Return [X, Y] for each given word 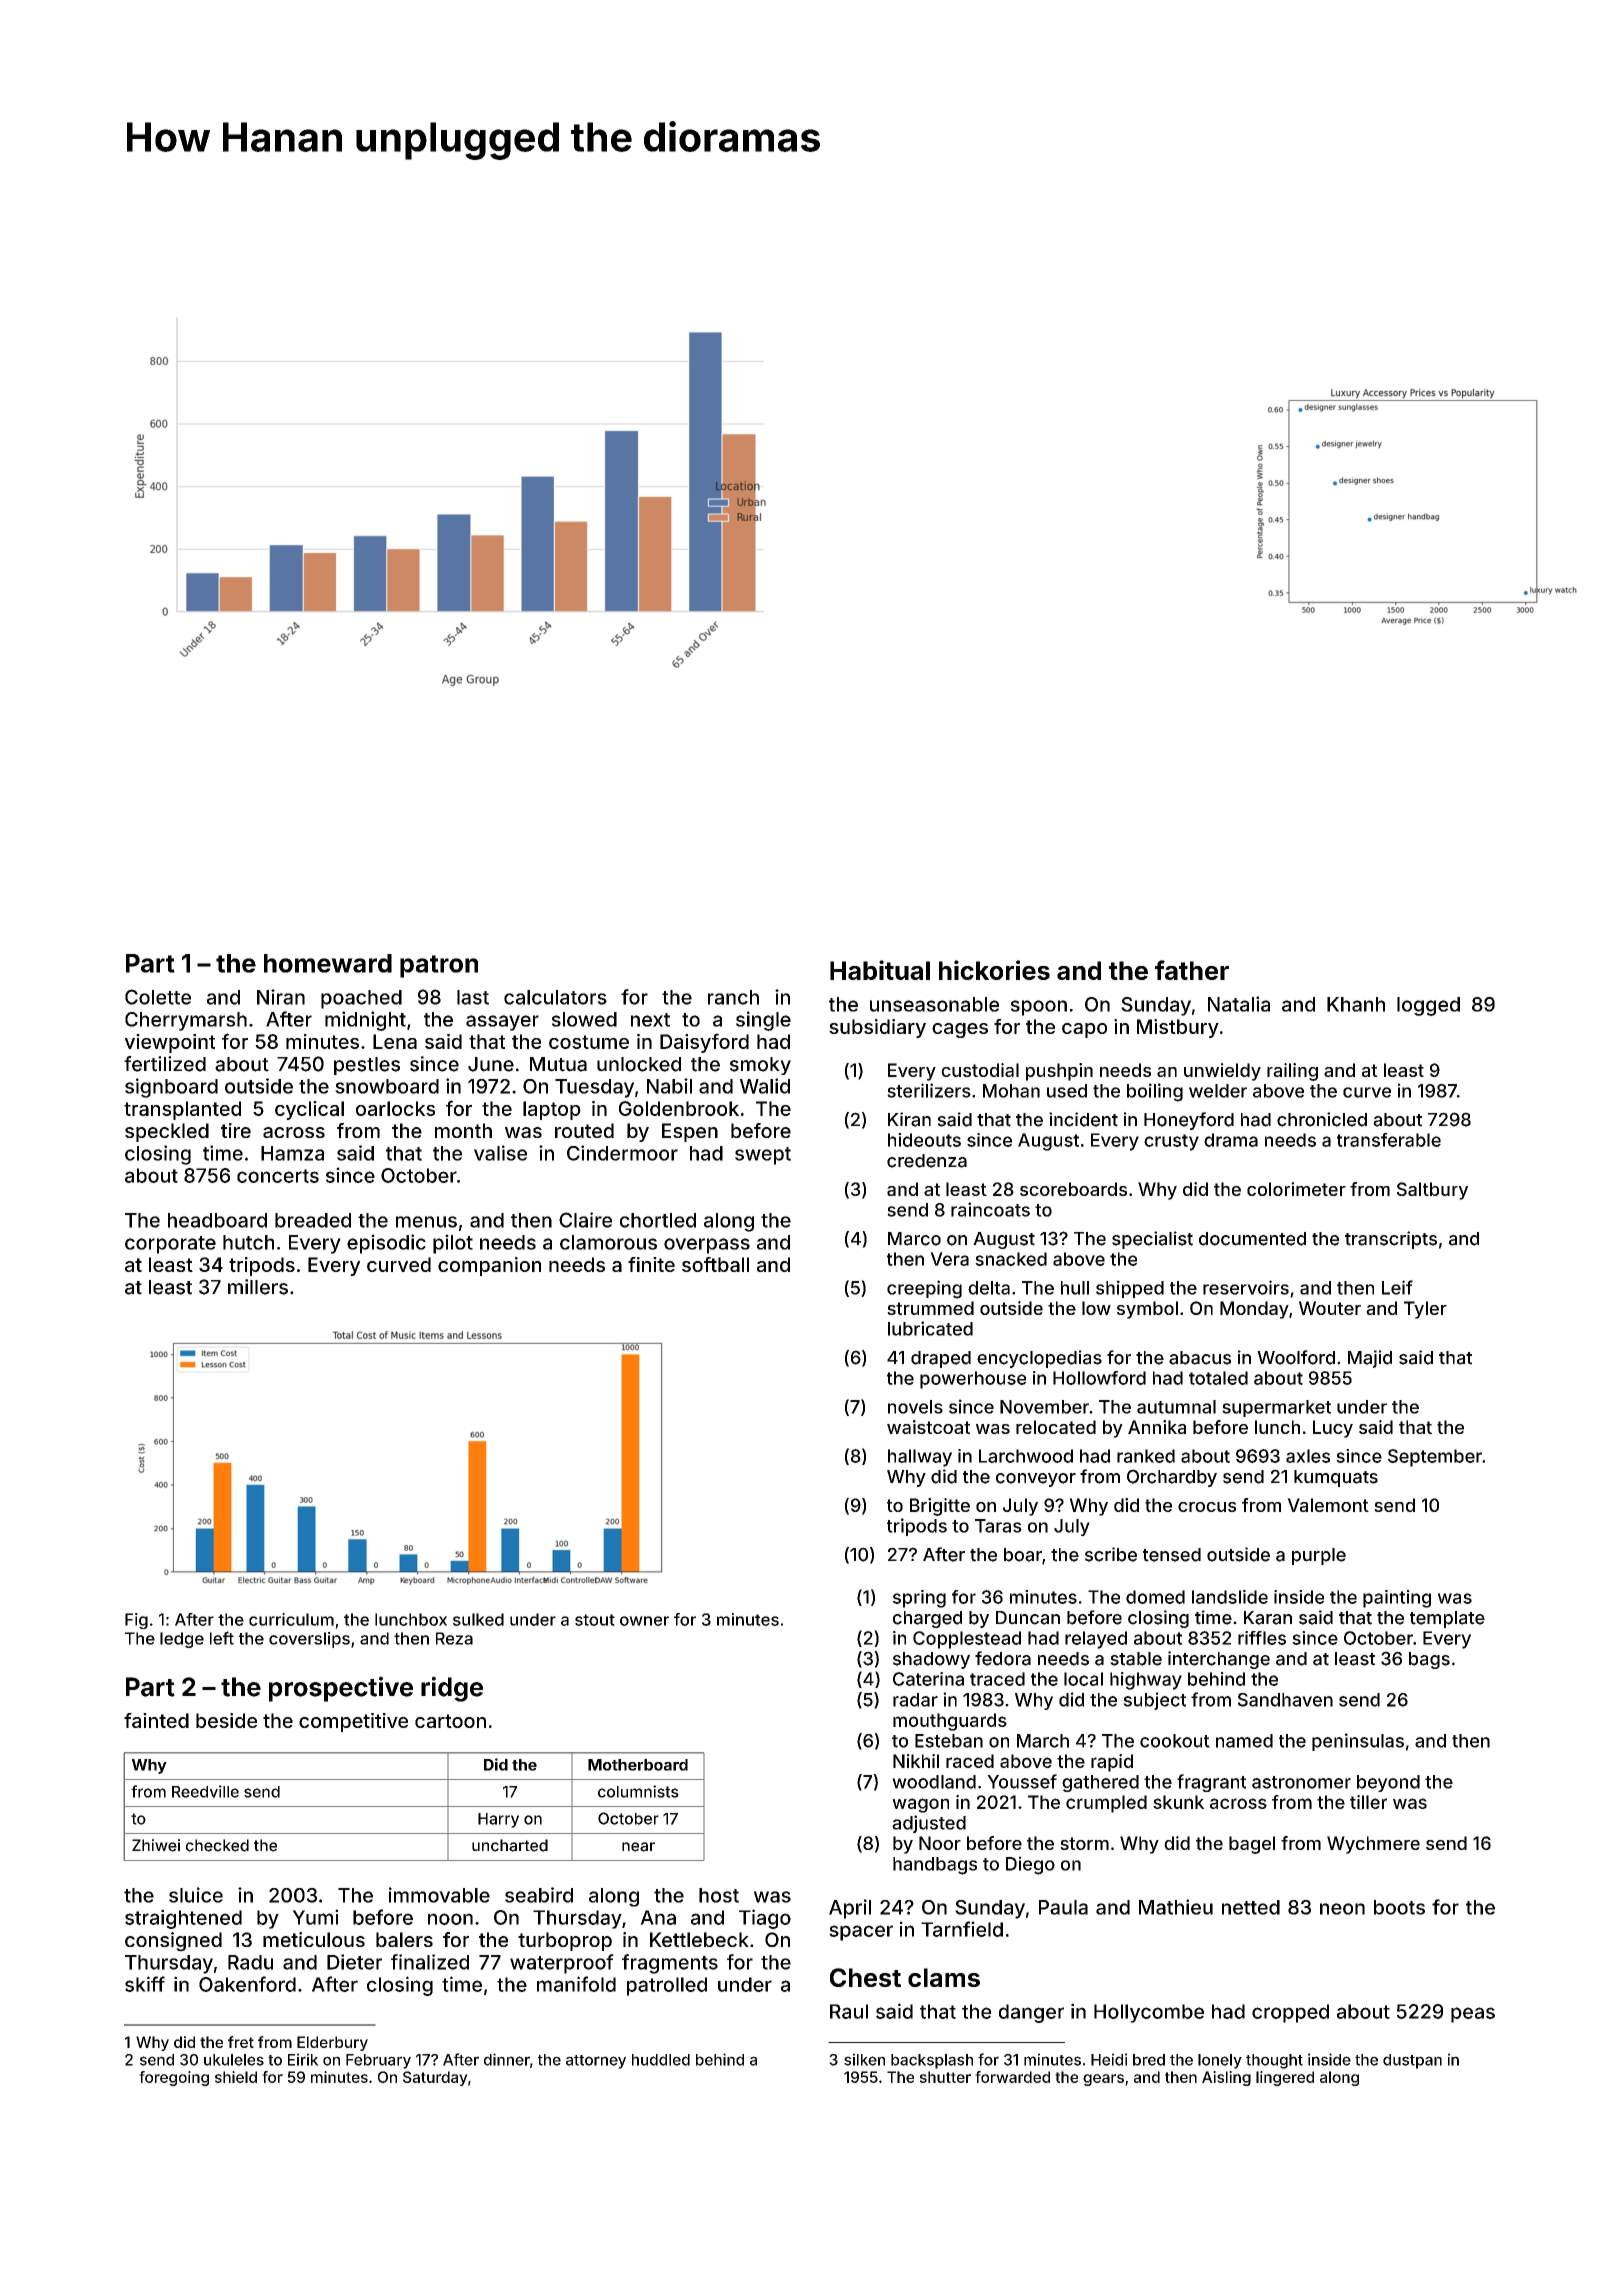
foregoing [174, 2078]
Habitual [880, 970]
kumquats [1336, 1478]
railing [1292, 1072]
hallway [920, 1458]
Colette [158, 997]
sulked [478, 1619]
